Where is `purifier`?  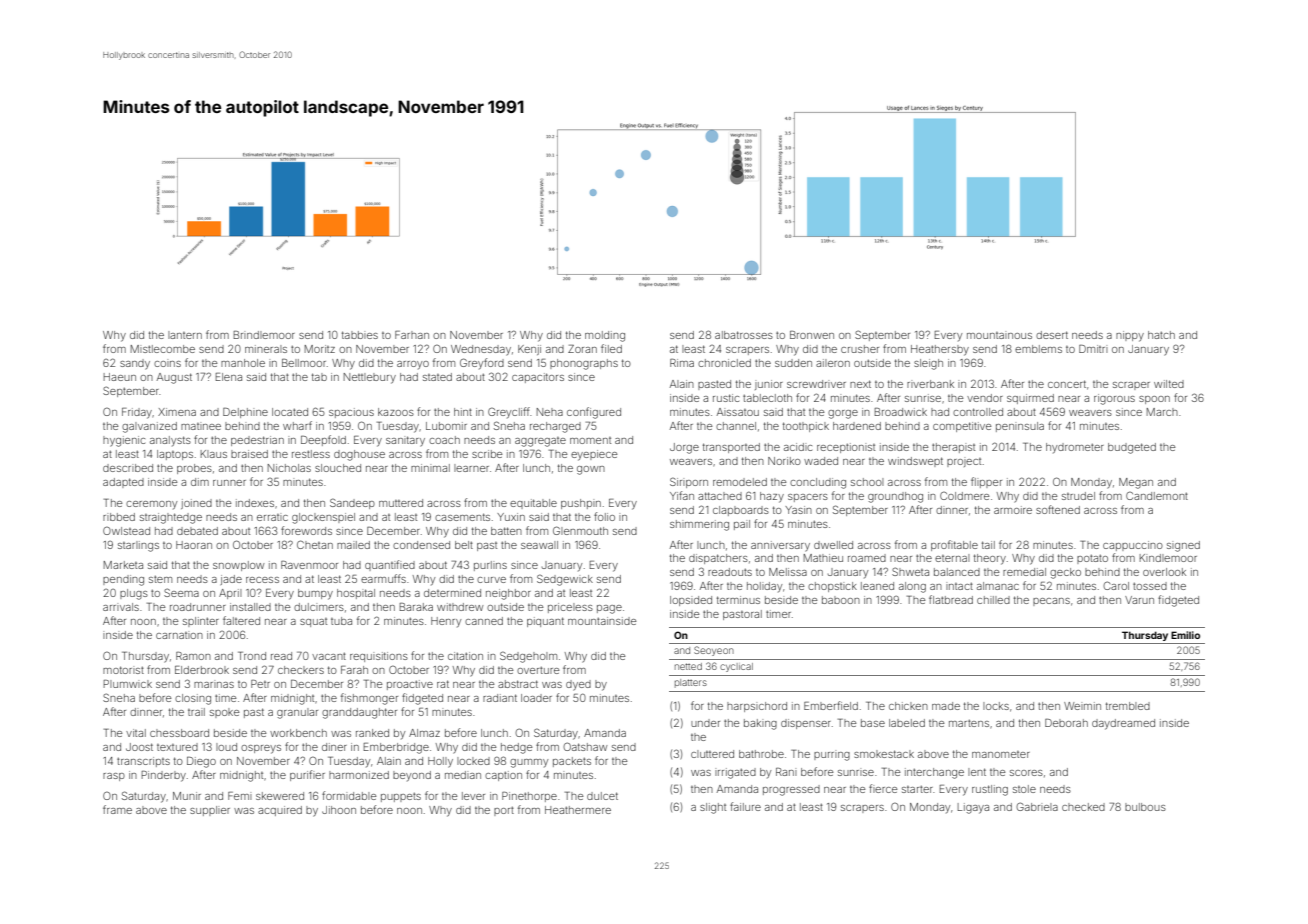
purifier is located at coordinates (307, 775).
